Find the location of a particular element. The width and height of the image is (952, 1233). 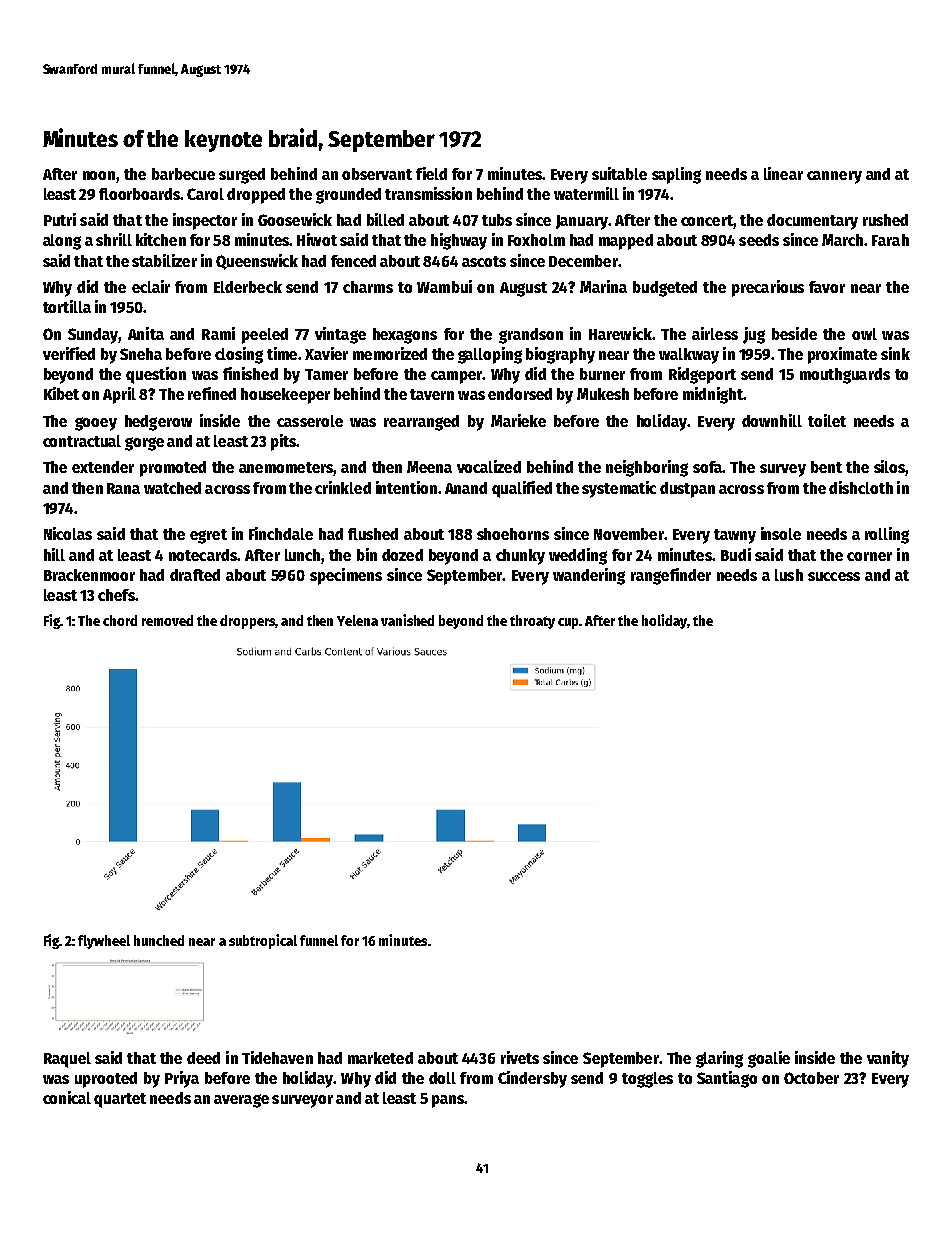

sofa is located at coordinates (707, 467).
